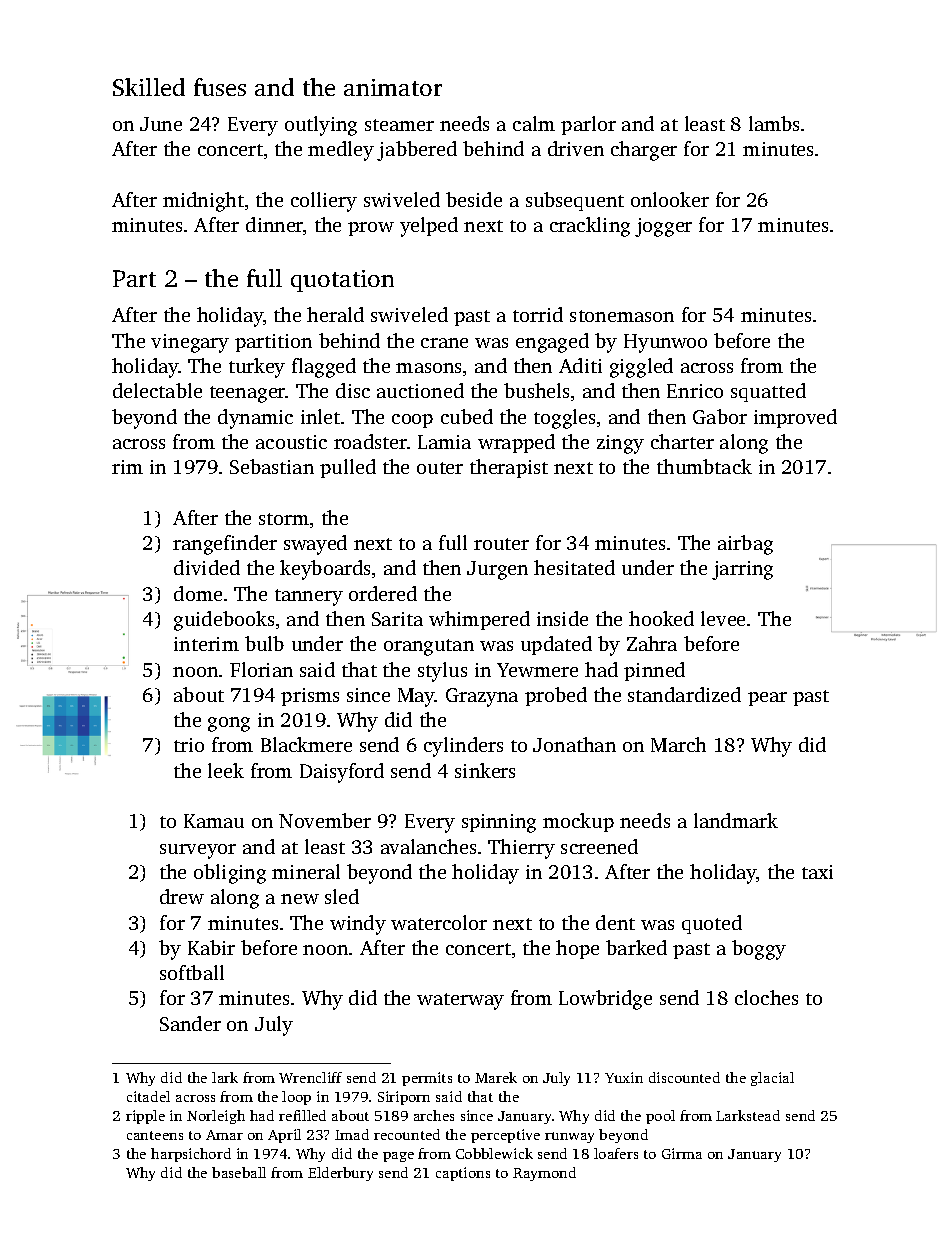 The height and width of the screenshot is (1233, 952). I want to click on obliging, so click(230, 874).
